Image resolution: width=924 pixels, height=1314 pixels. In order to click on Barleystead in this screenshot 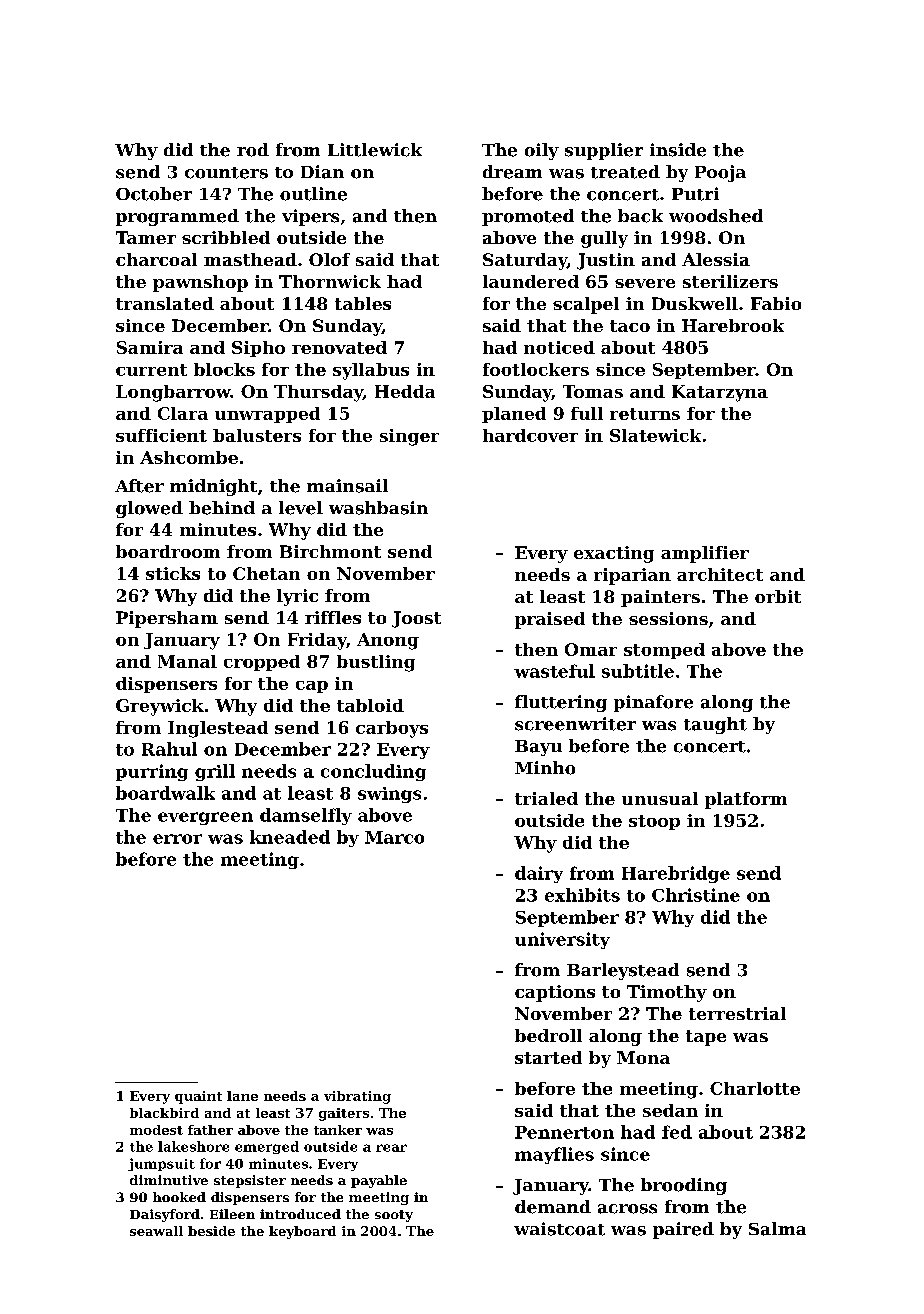, I will do `click(623, 971)`.
